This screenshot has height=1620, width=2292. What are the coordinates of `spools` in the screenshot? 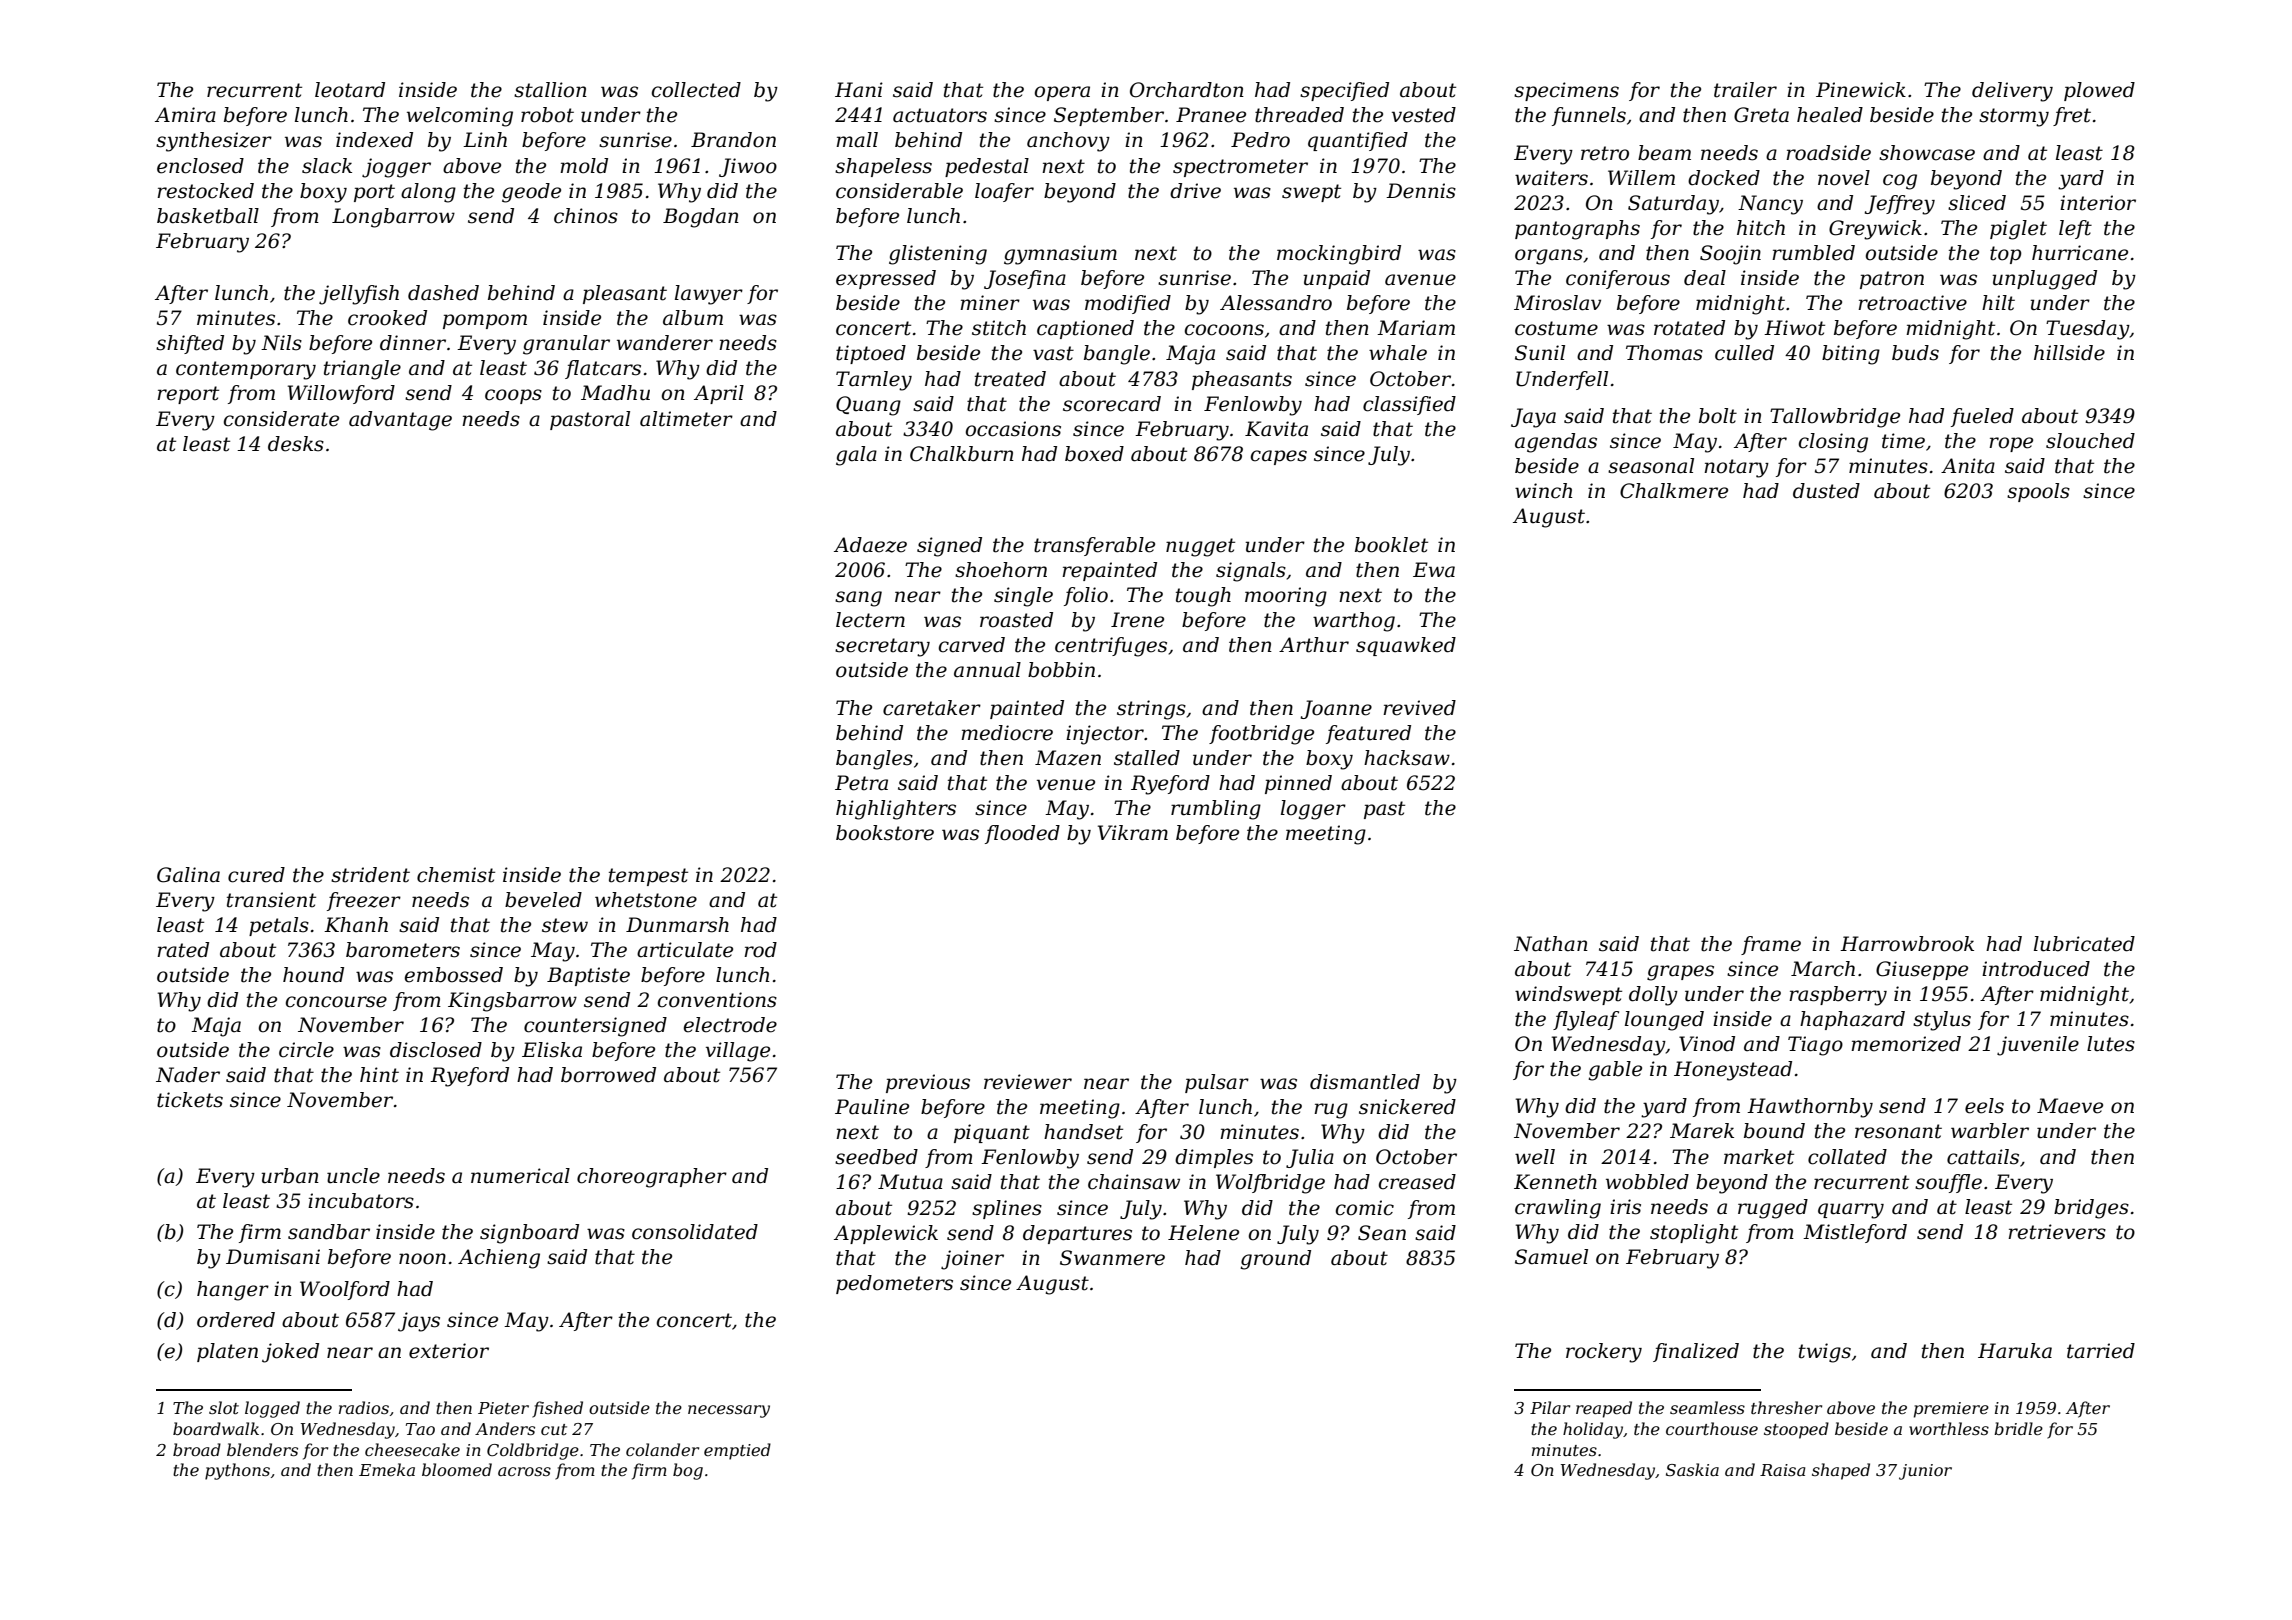 It's located at (2038, 492).
